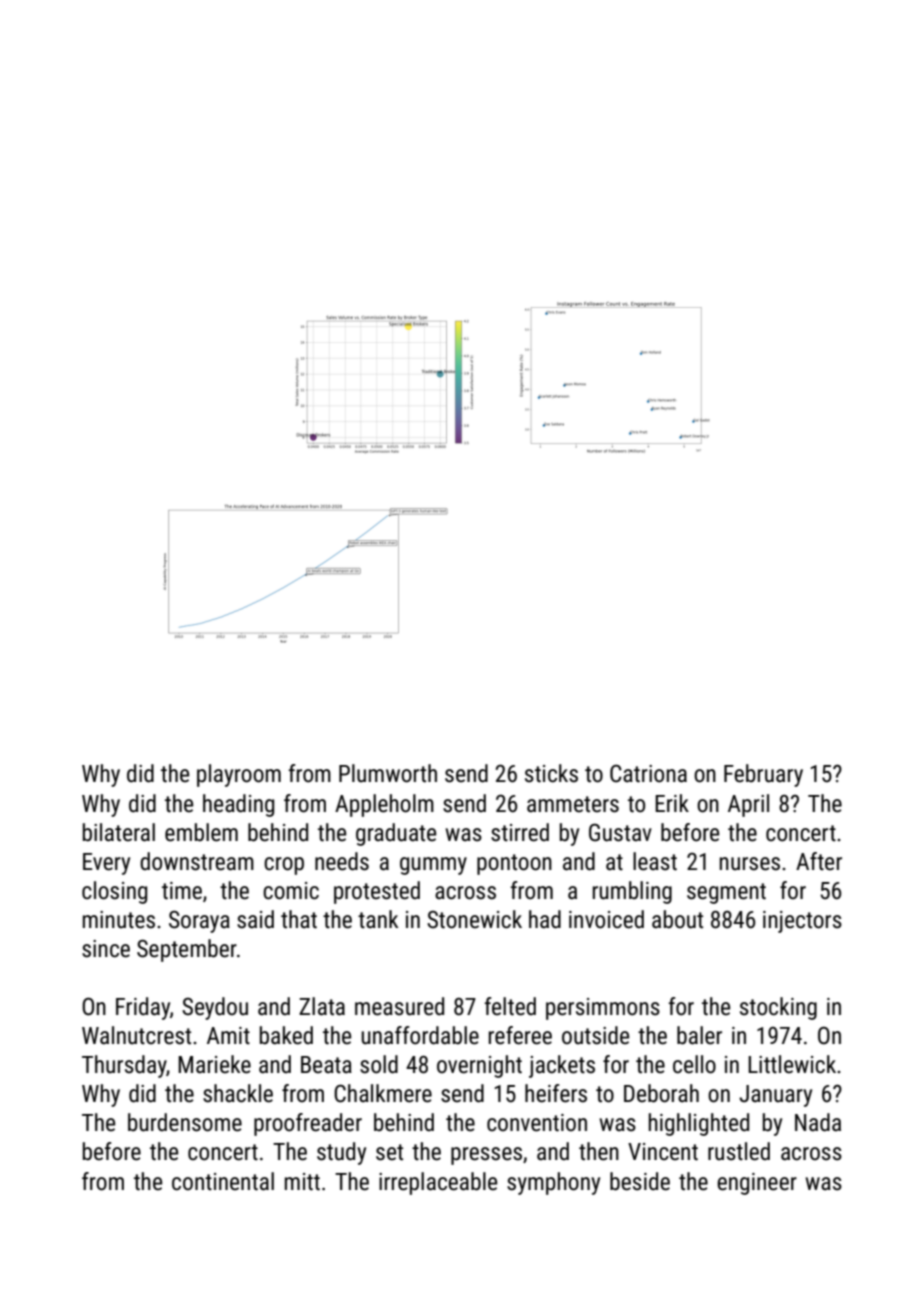 The width and height of the page is (924, 1314). What do you see at coordinates (302, 1182) in the page?
I see `mitt` at bounding box center [302, 1182].
